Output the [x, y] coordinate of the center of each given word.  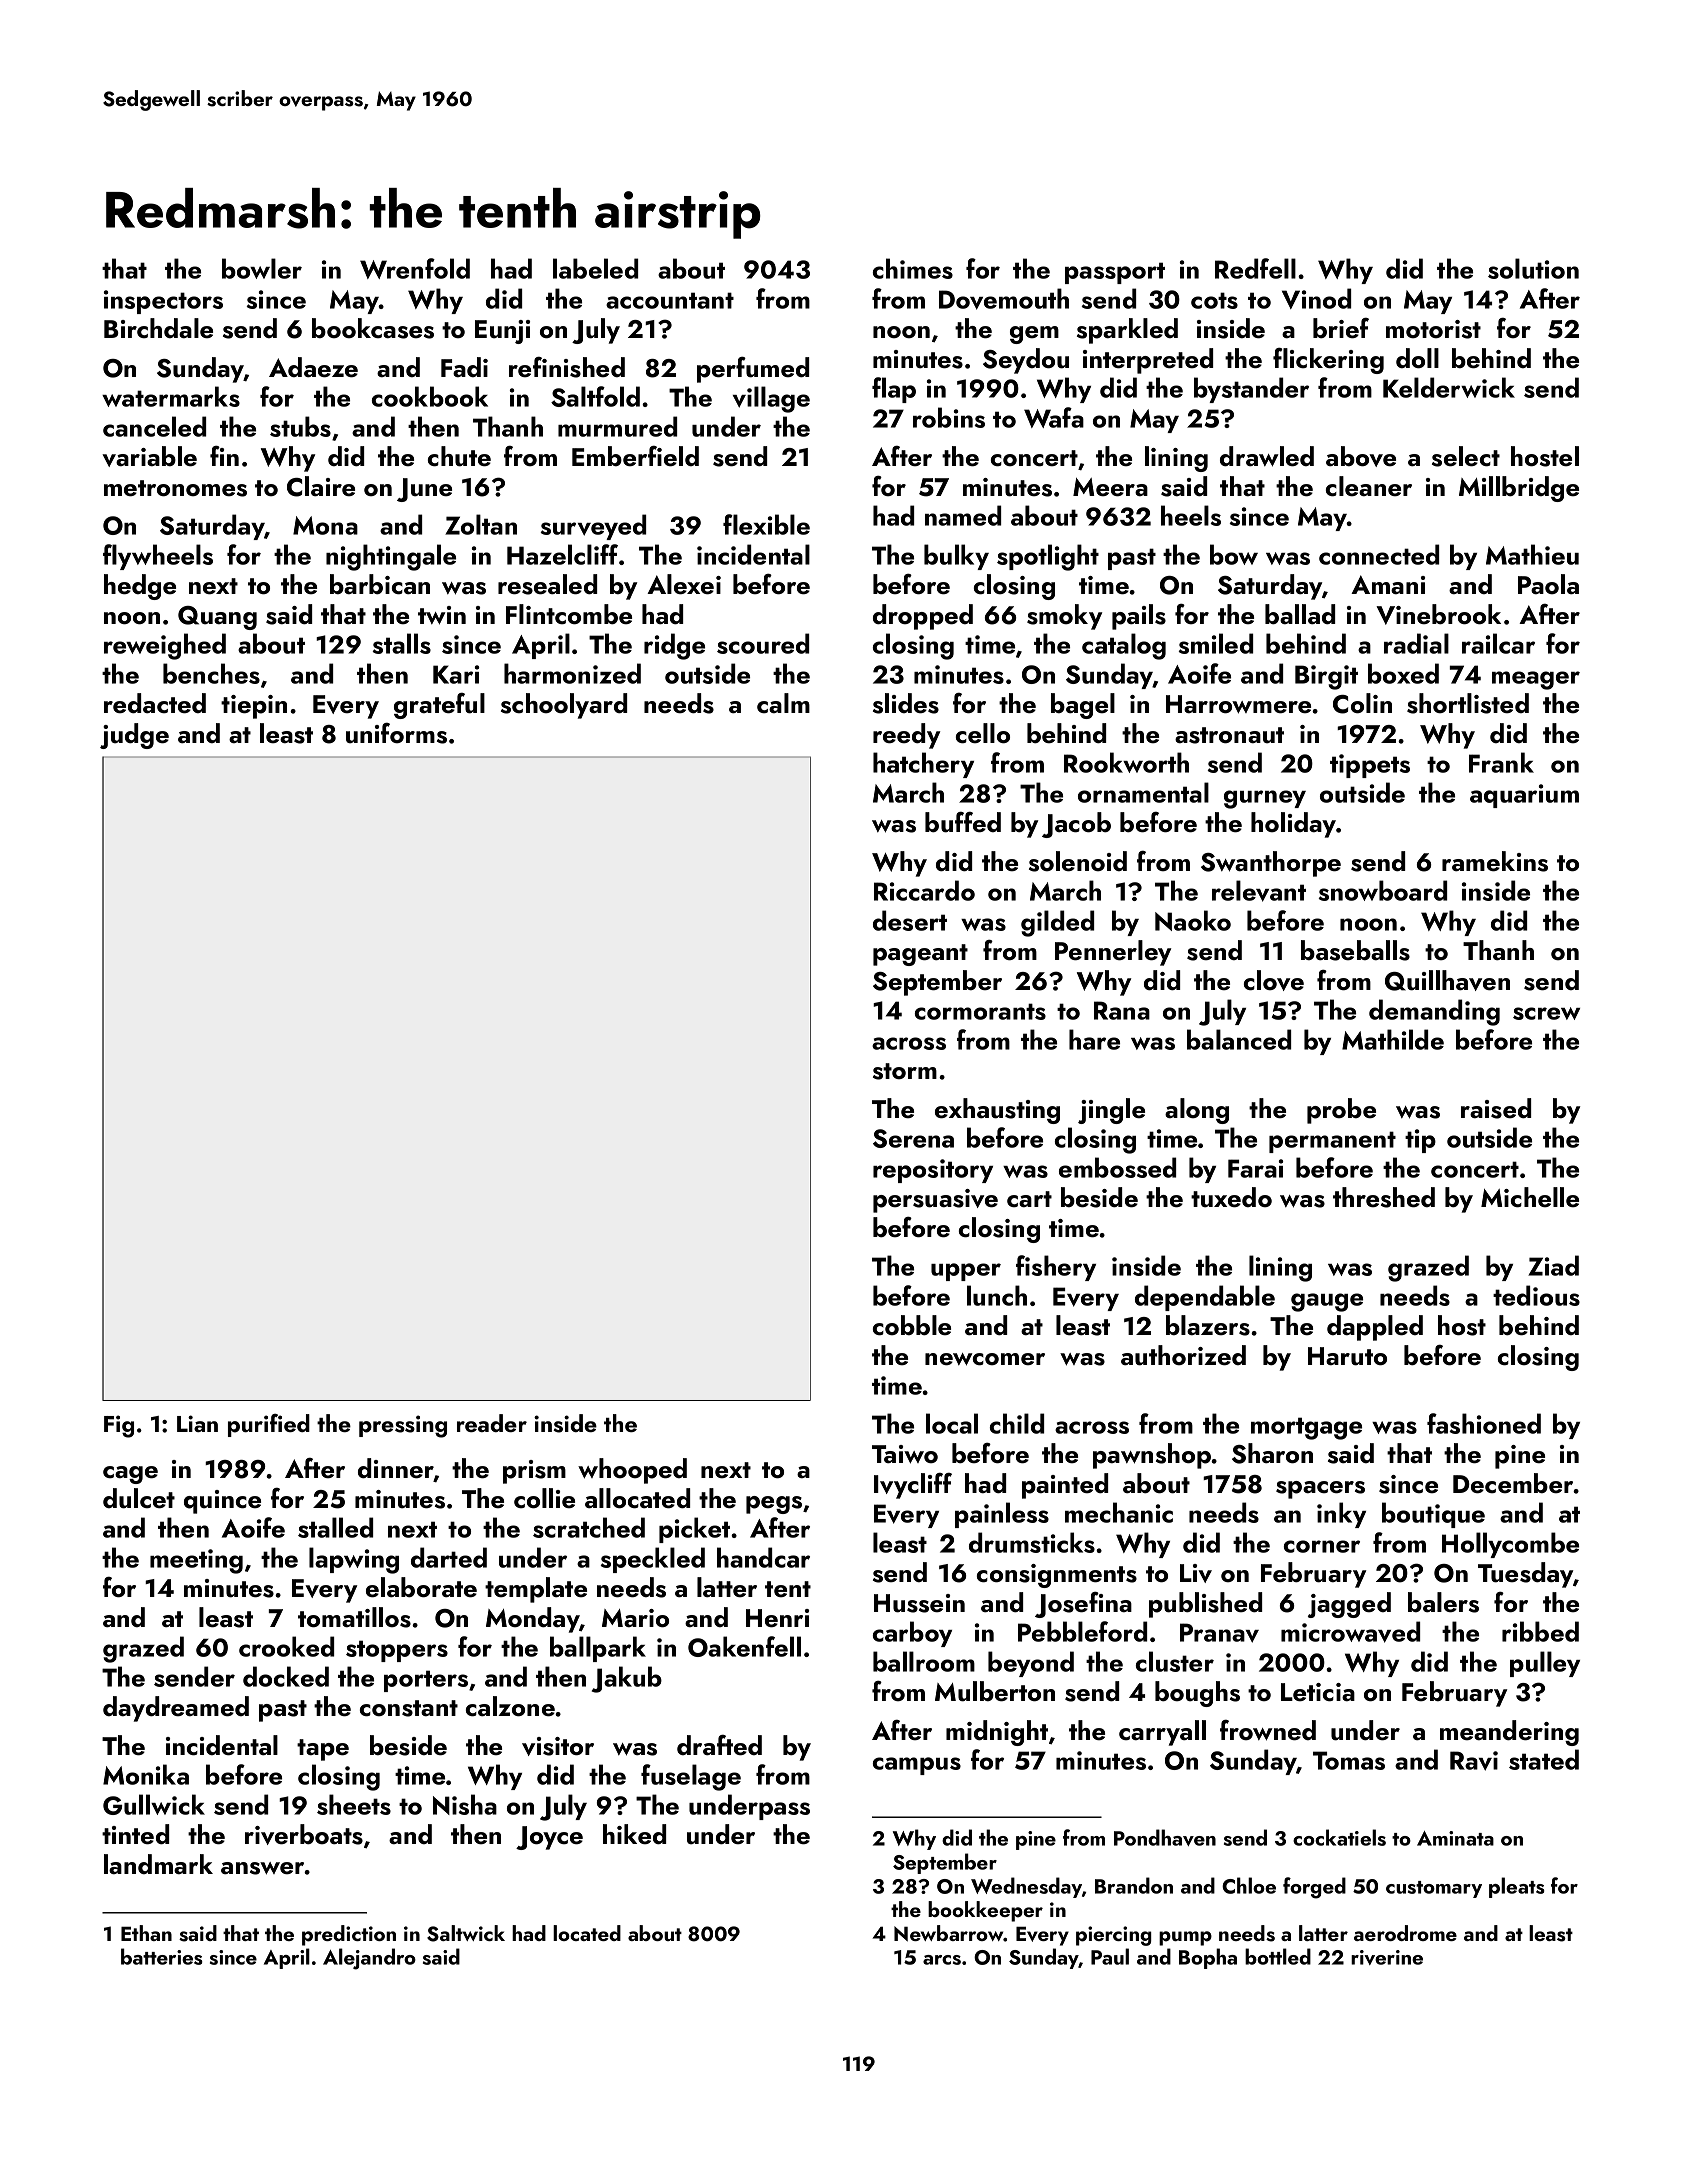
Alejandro [369, 1959]
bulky [956, 557]
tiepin [254, 707]
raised [1496, 1108]
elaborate [421, 1587]
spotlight [1048, 557]
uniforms [396, 733]
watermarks [171, 396]
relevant [1259, 891]
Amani [1388, 584]
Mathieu [1532, 554]
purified [269, 1425]
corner [1322, 1546]
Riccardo [924, 890]
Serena [913, 1138]
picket [694, 1530]
